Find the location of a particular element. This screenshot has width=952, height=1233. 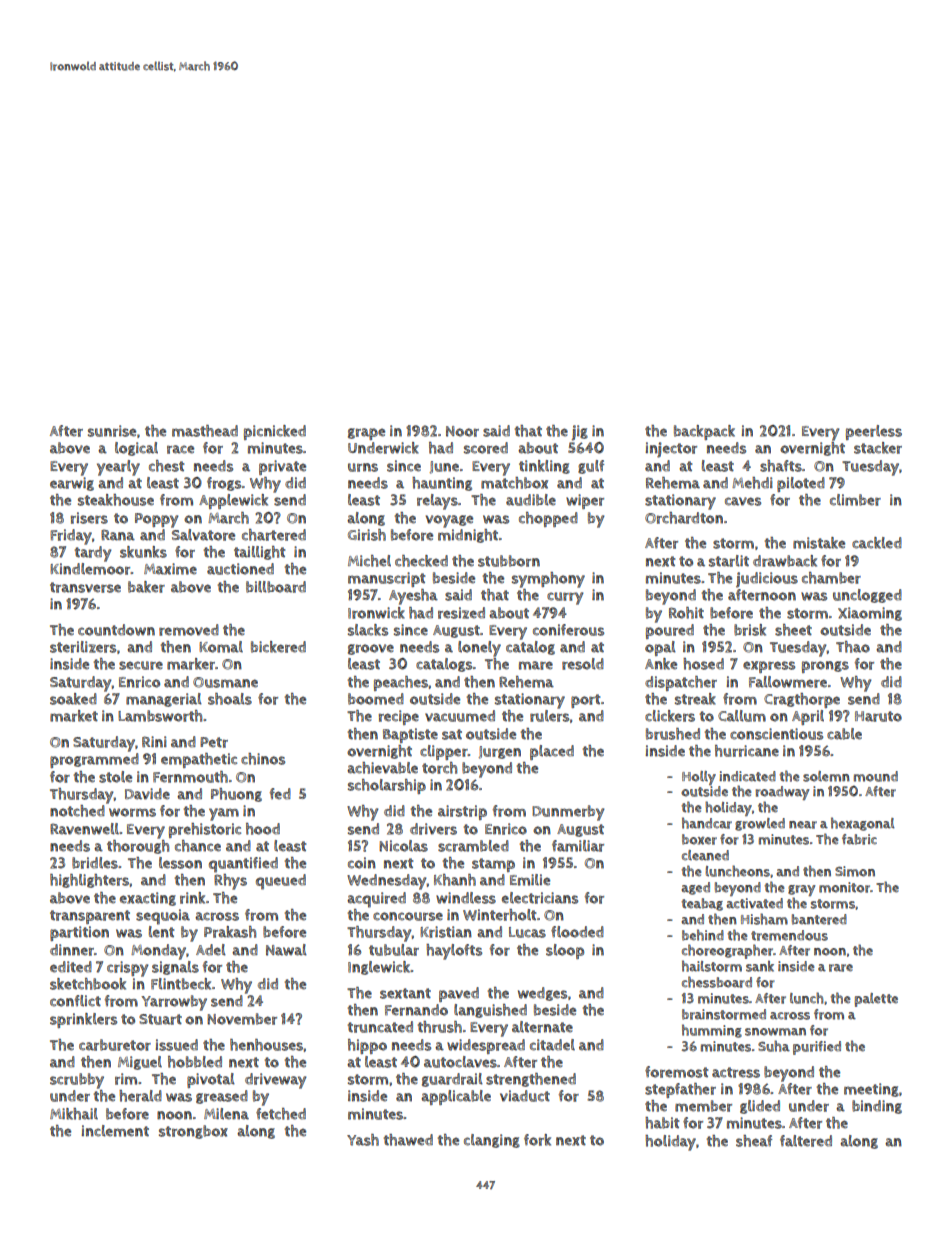

sheaf is located at coordinates (754, 1141).
